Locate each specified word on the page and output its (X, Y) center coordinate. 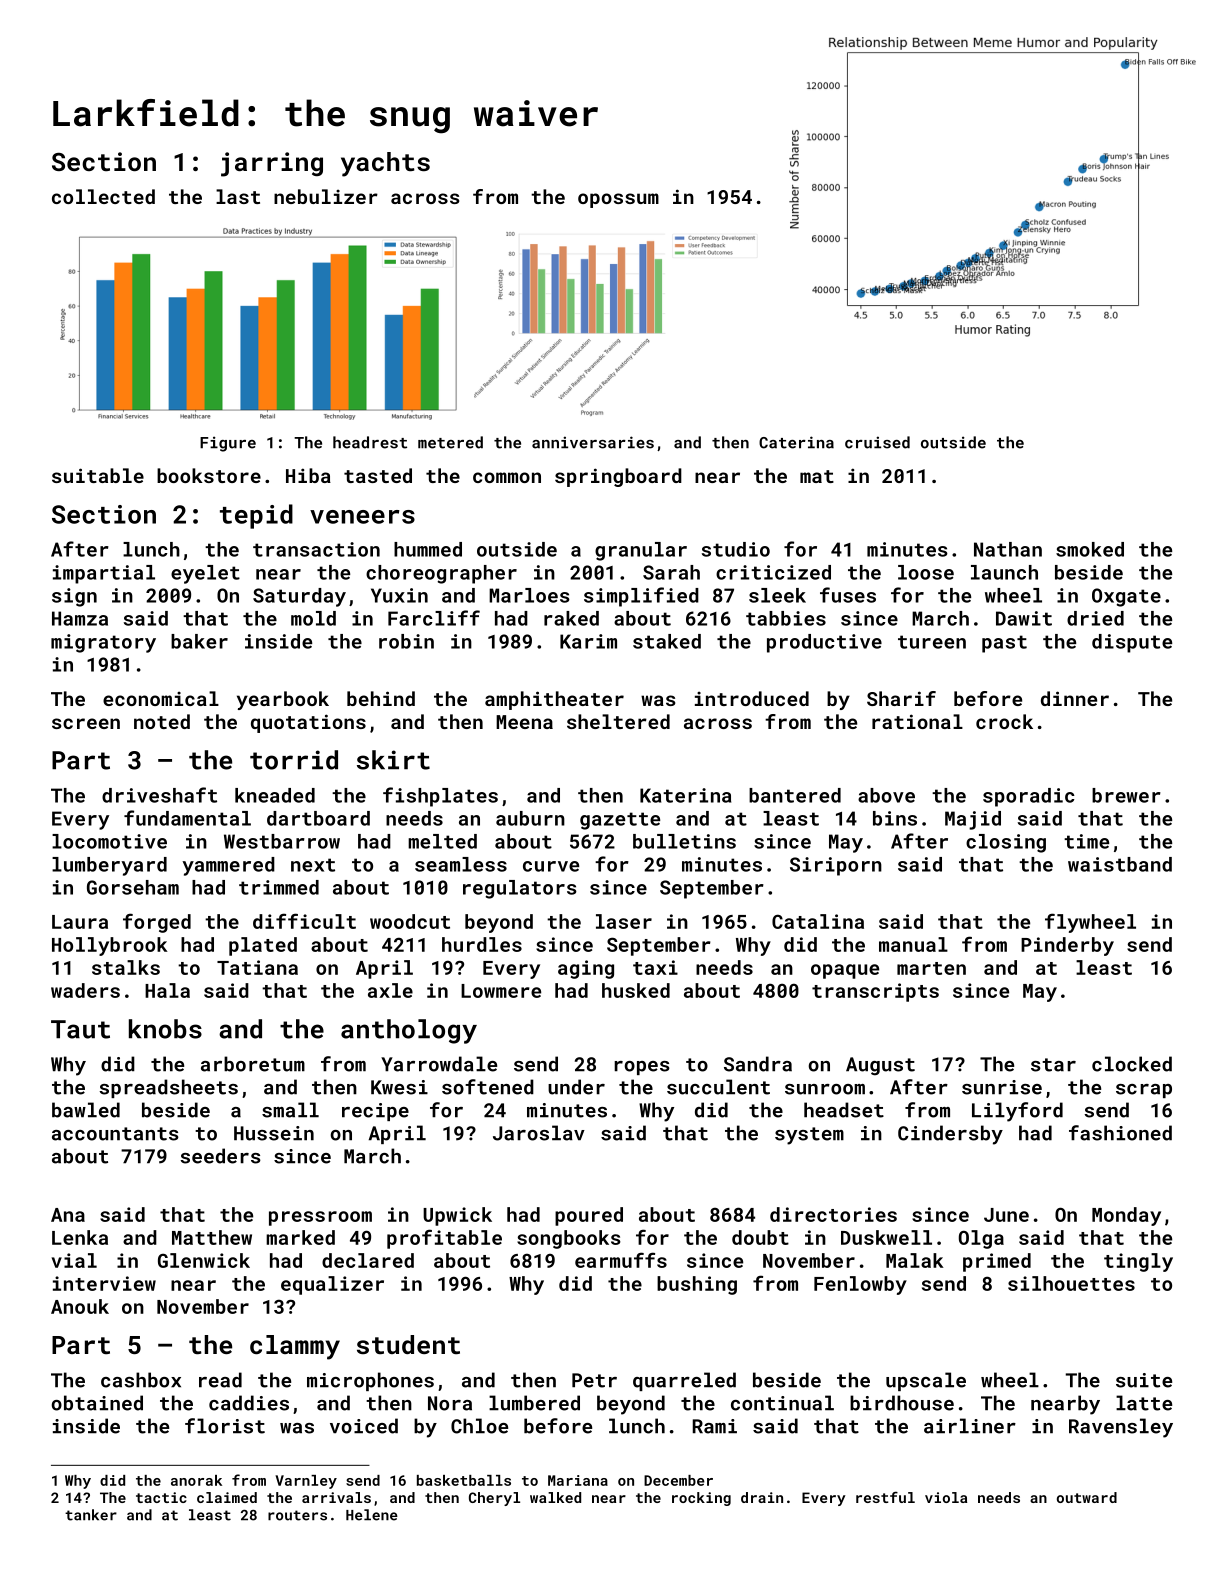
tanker (91, 1515)
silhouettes (1071, 1283)
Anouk (80, 1306)
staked (667, 641)
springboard (618, 477)
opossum (618, 200)
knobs (165, 1029)
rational (917, 721)
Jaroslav (539, 1133)
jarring (272, 164)
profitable (444, 1239)
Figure (228, 444)
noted (162, 721)
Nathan (1008, 549)
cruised (877, 442)
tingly (1138, 1262)
